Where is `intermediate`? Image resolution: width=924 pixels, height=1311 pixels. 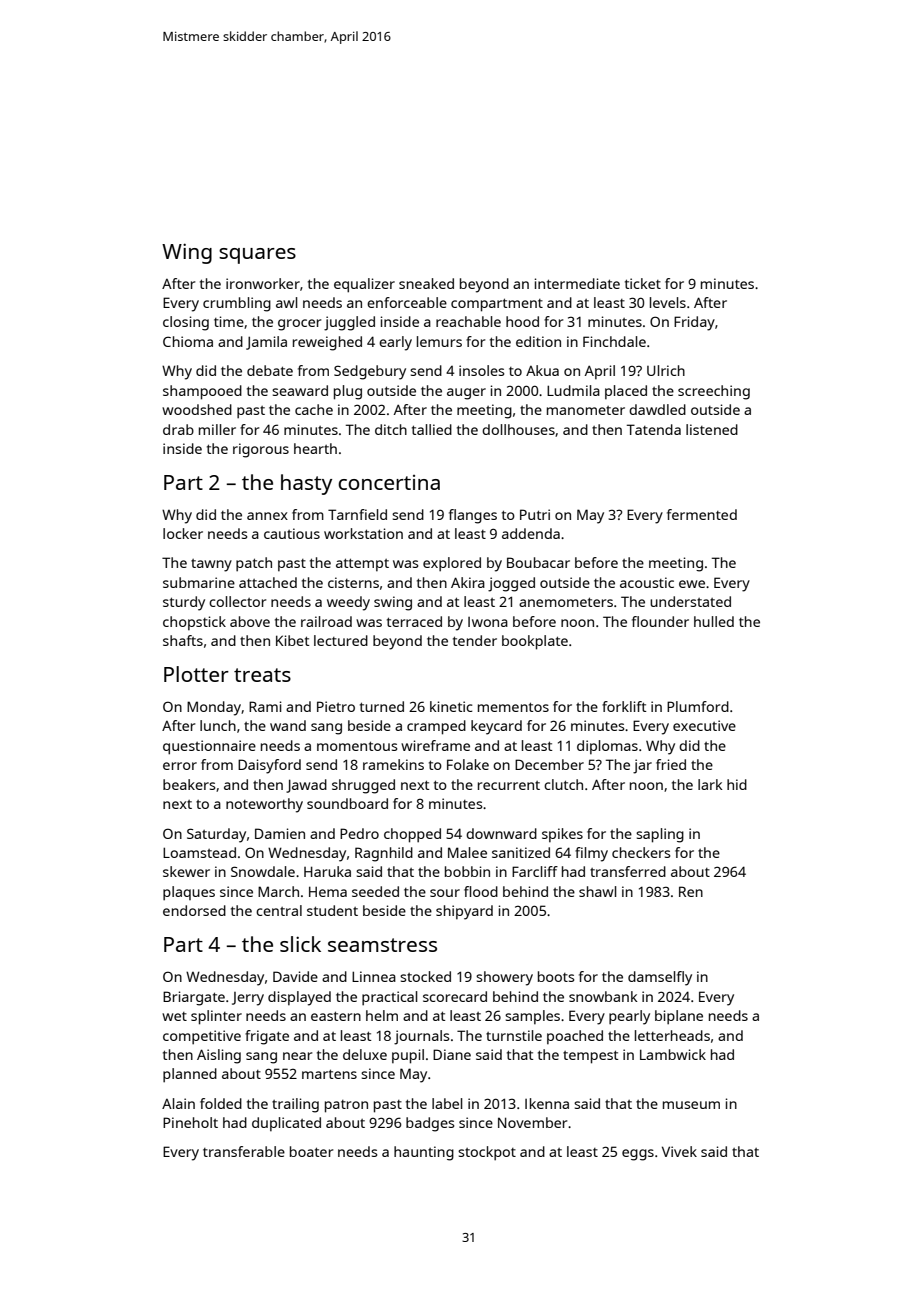 intermediate is located at coordinates (577, 283).
